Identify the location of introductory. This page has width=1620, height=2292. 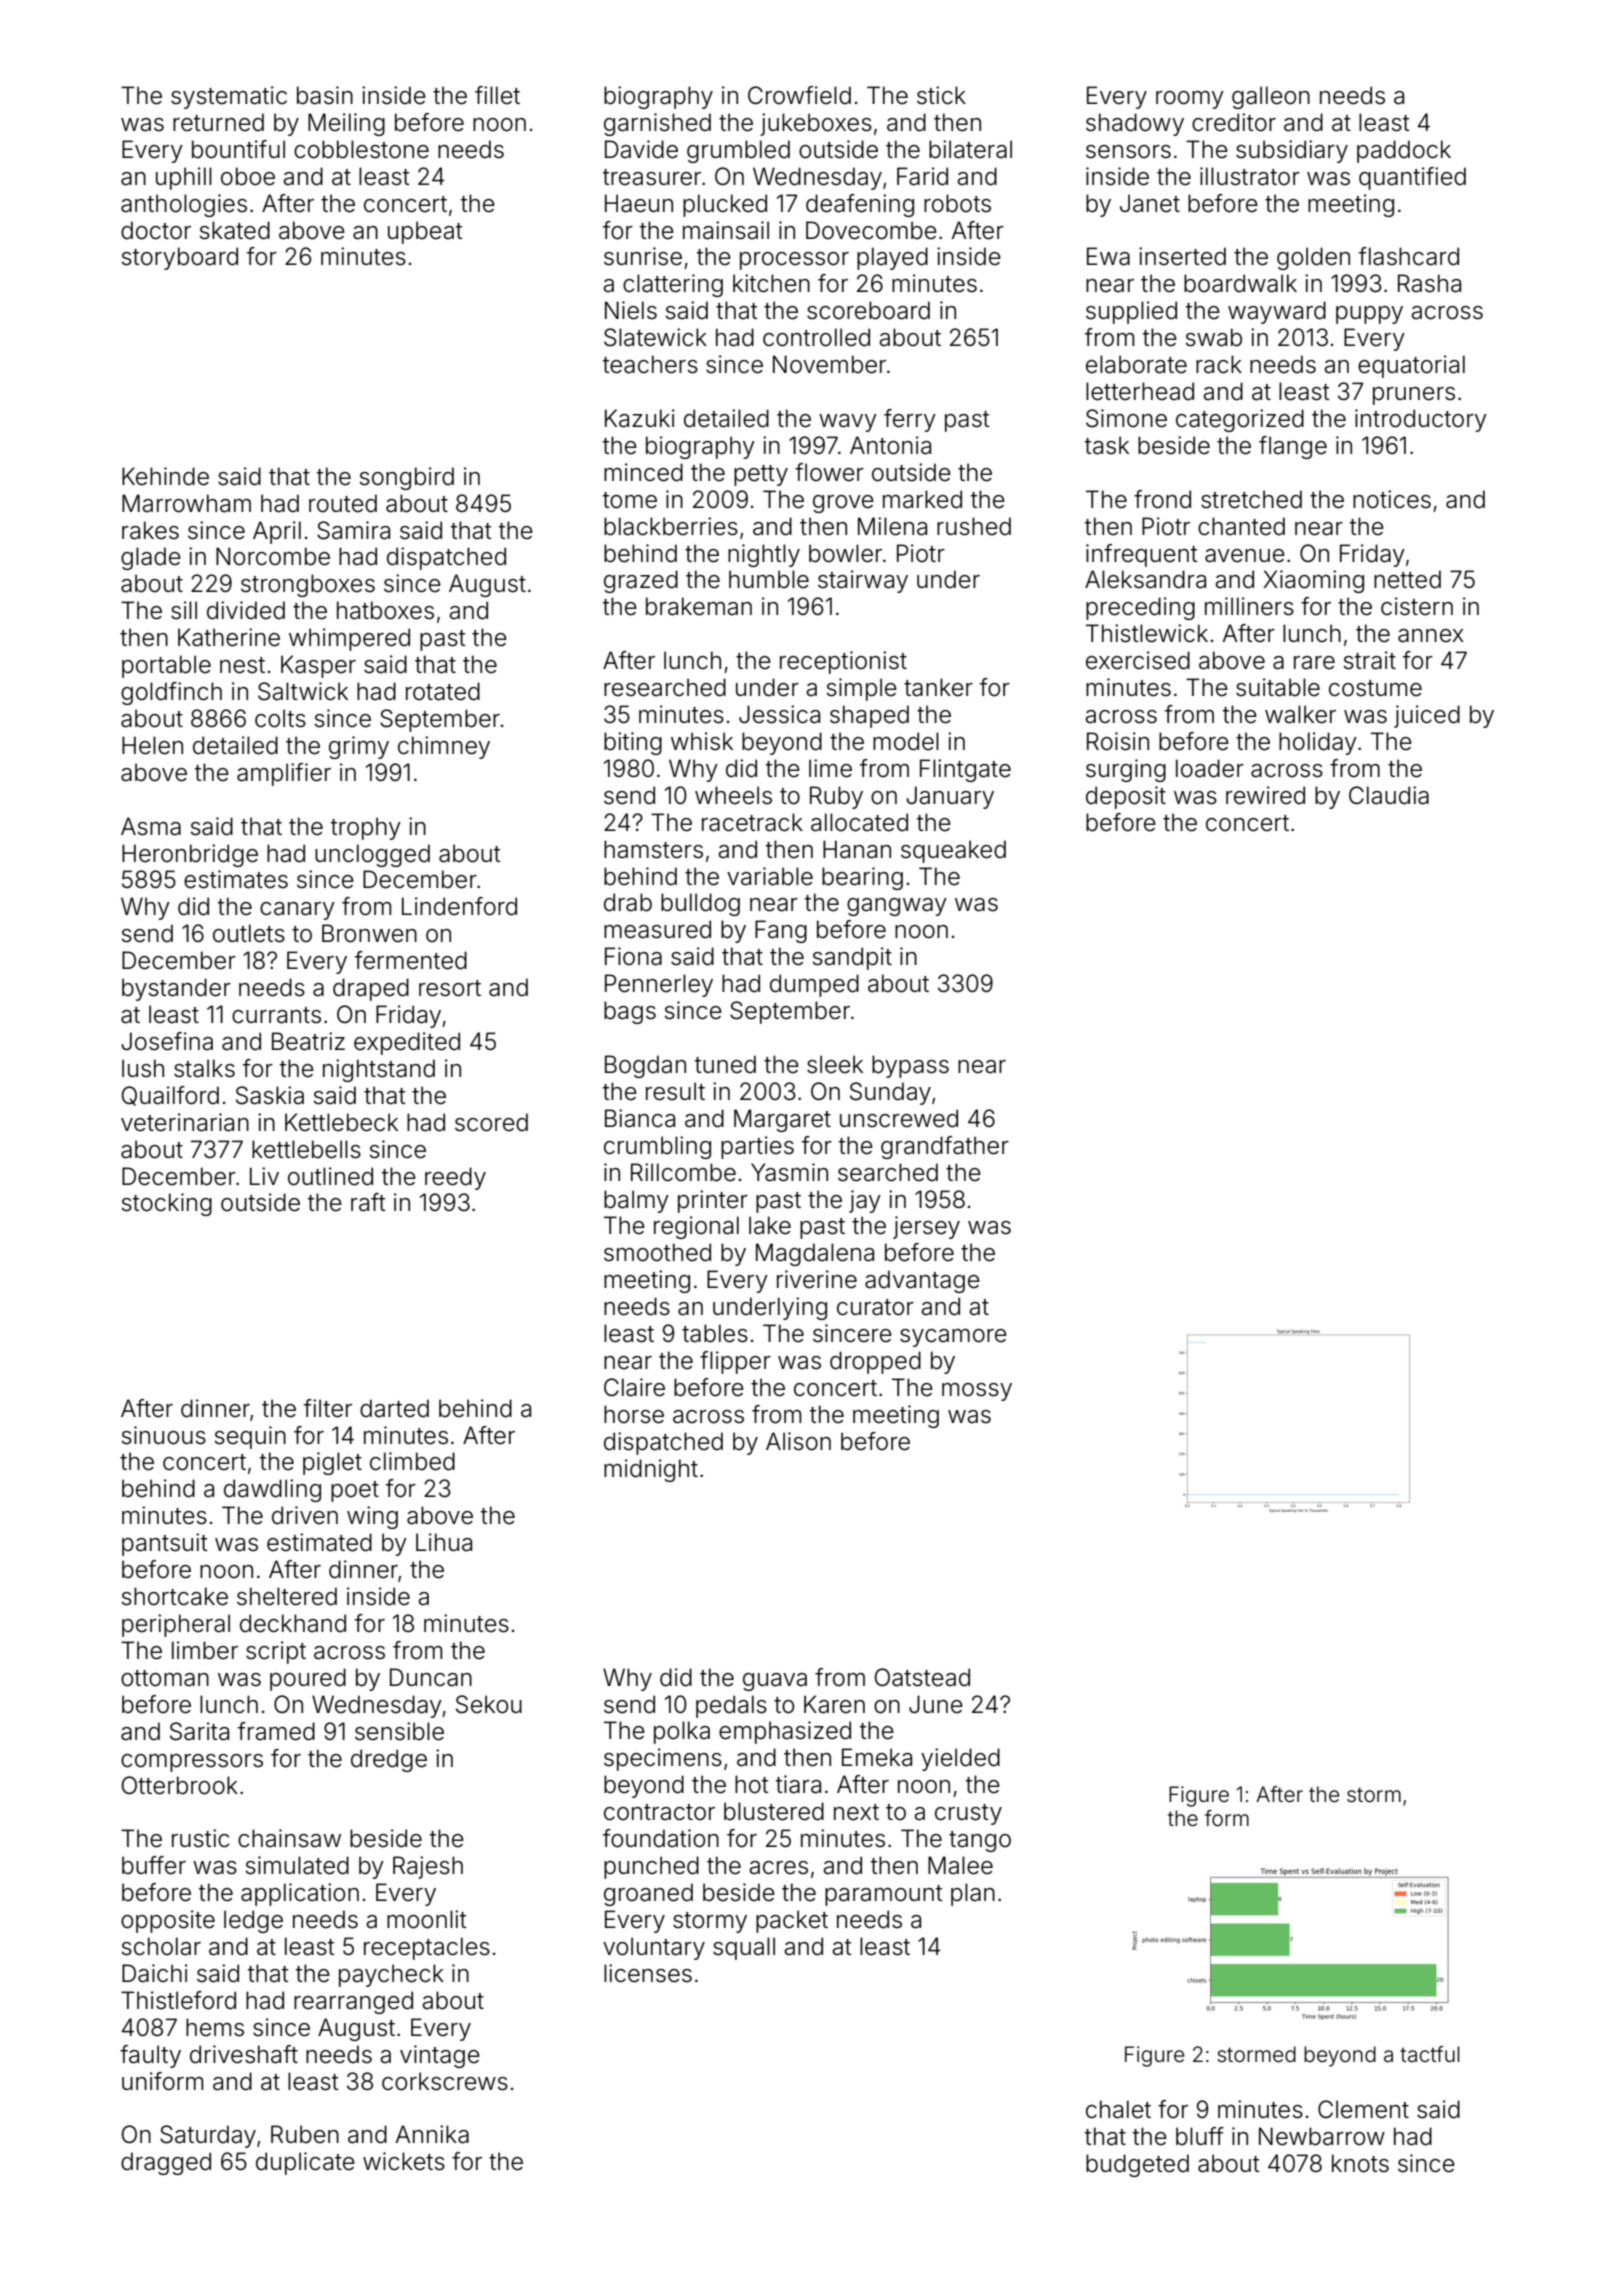
(1421, 420).
